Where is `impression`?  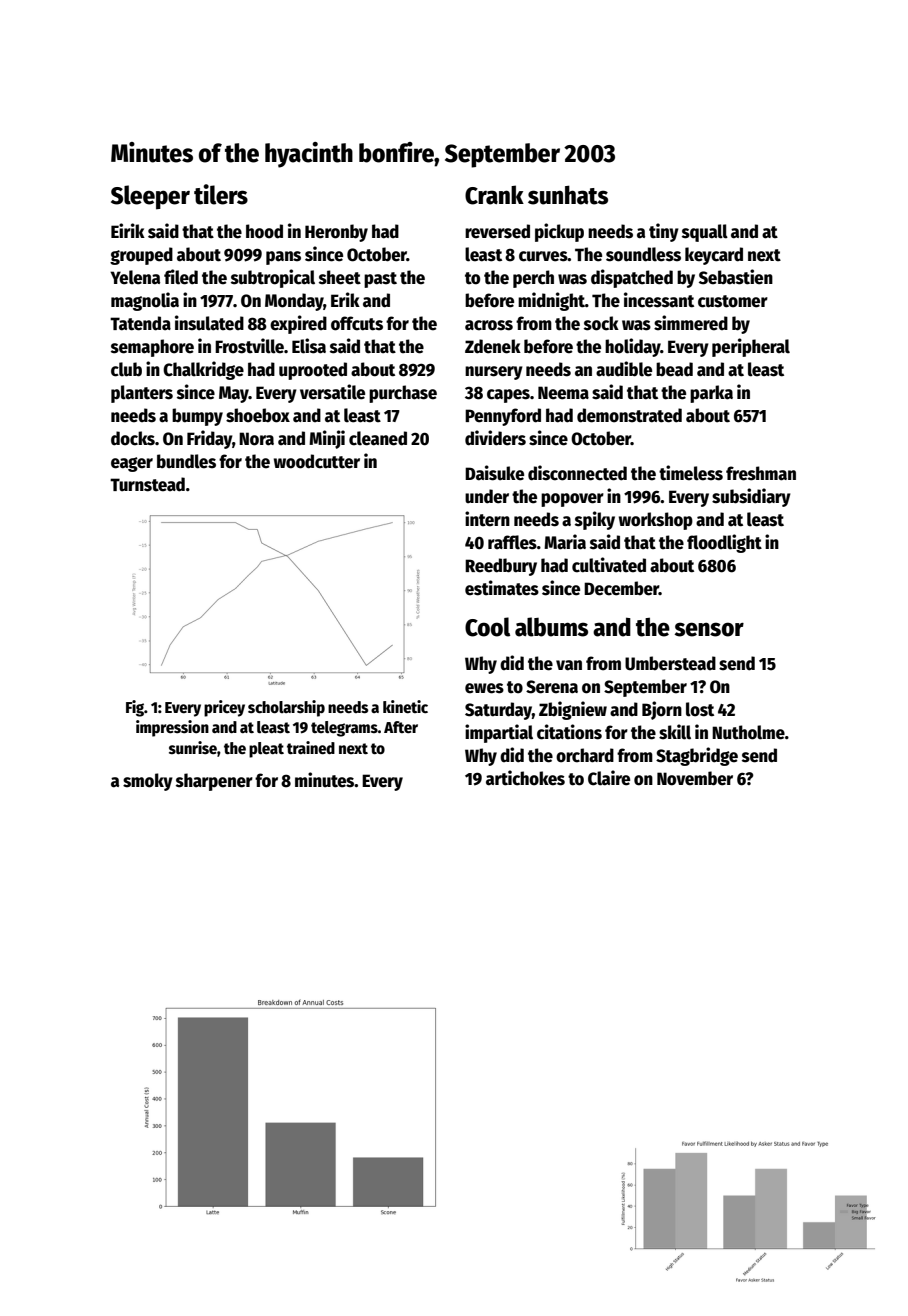
impression is located at coordinates (172, 728).
